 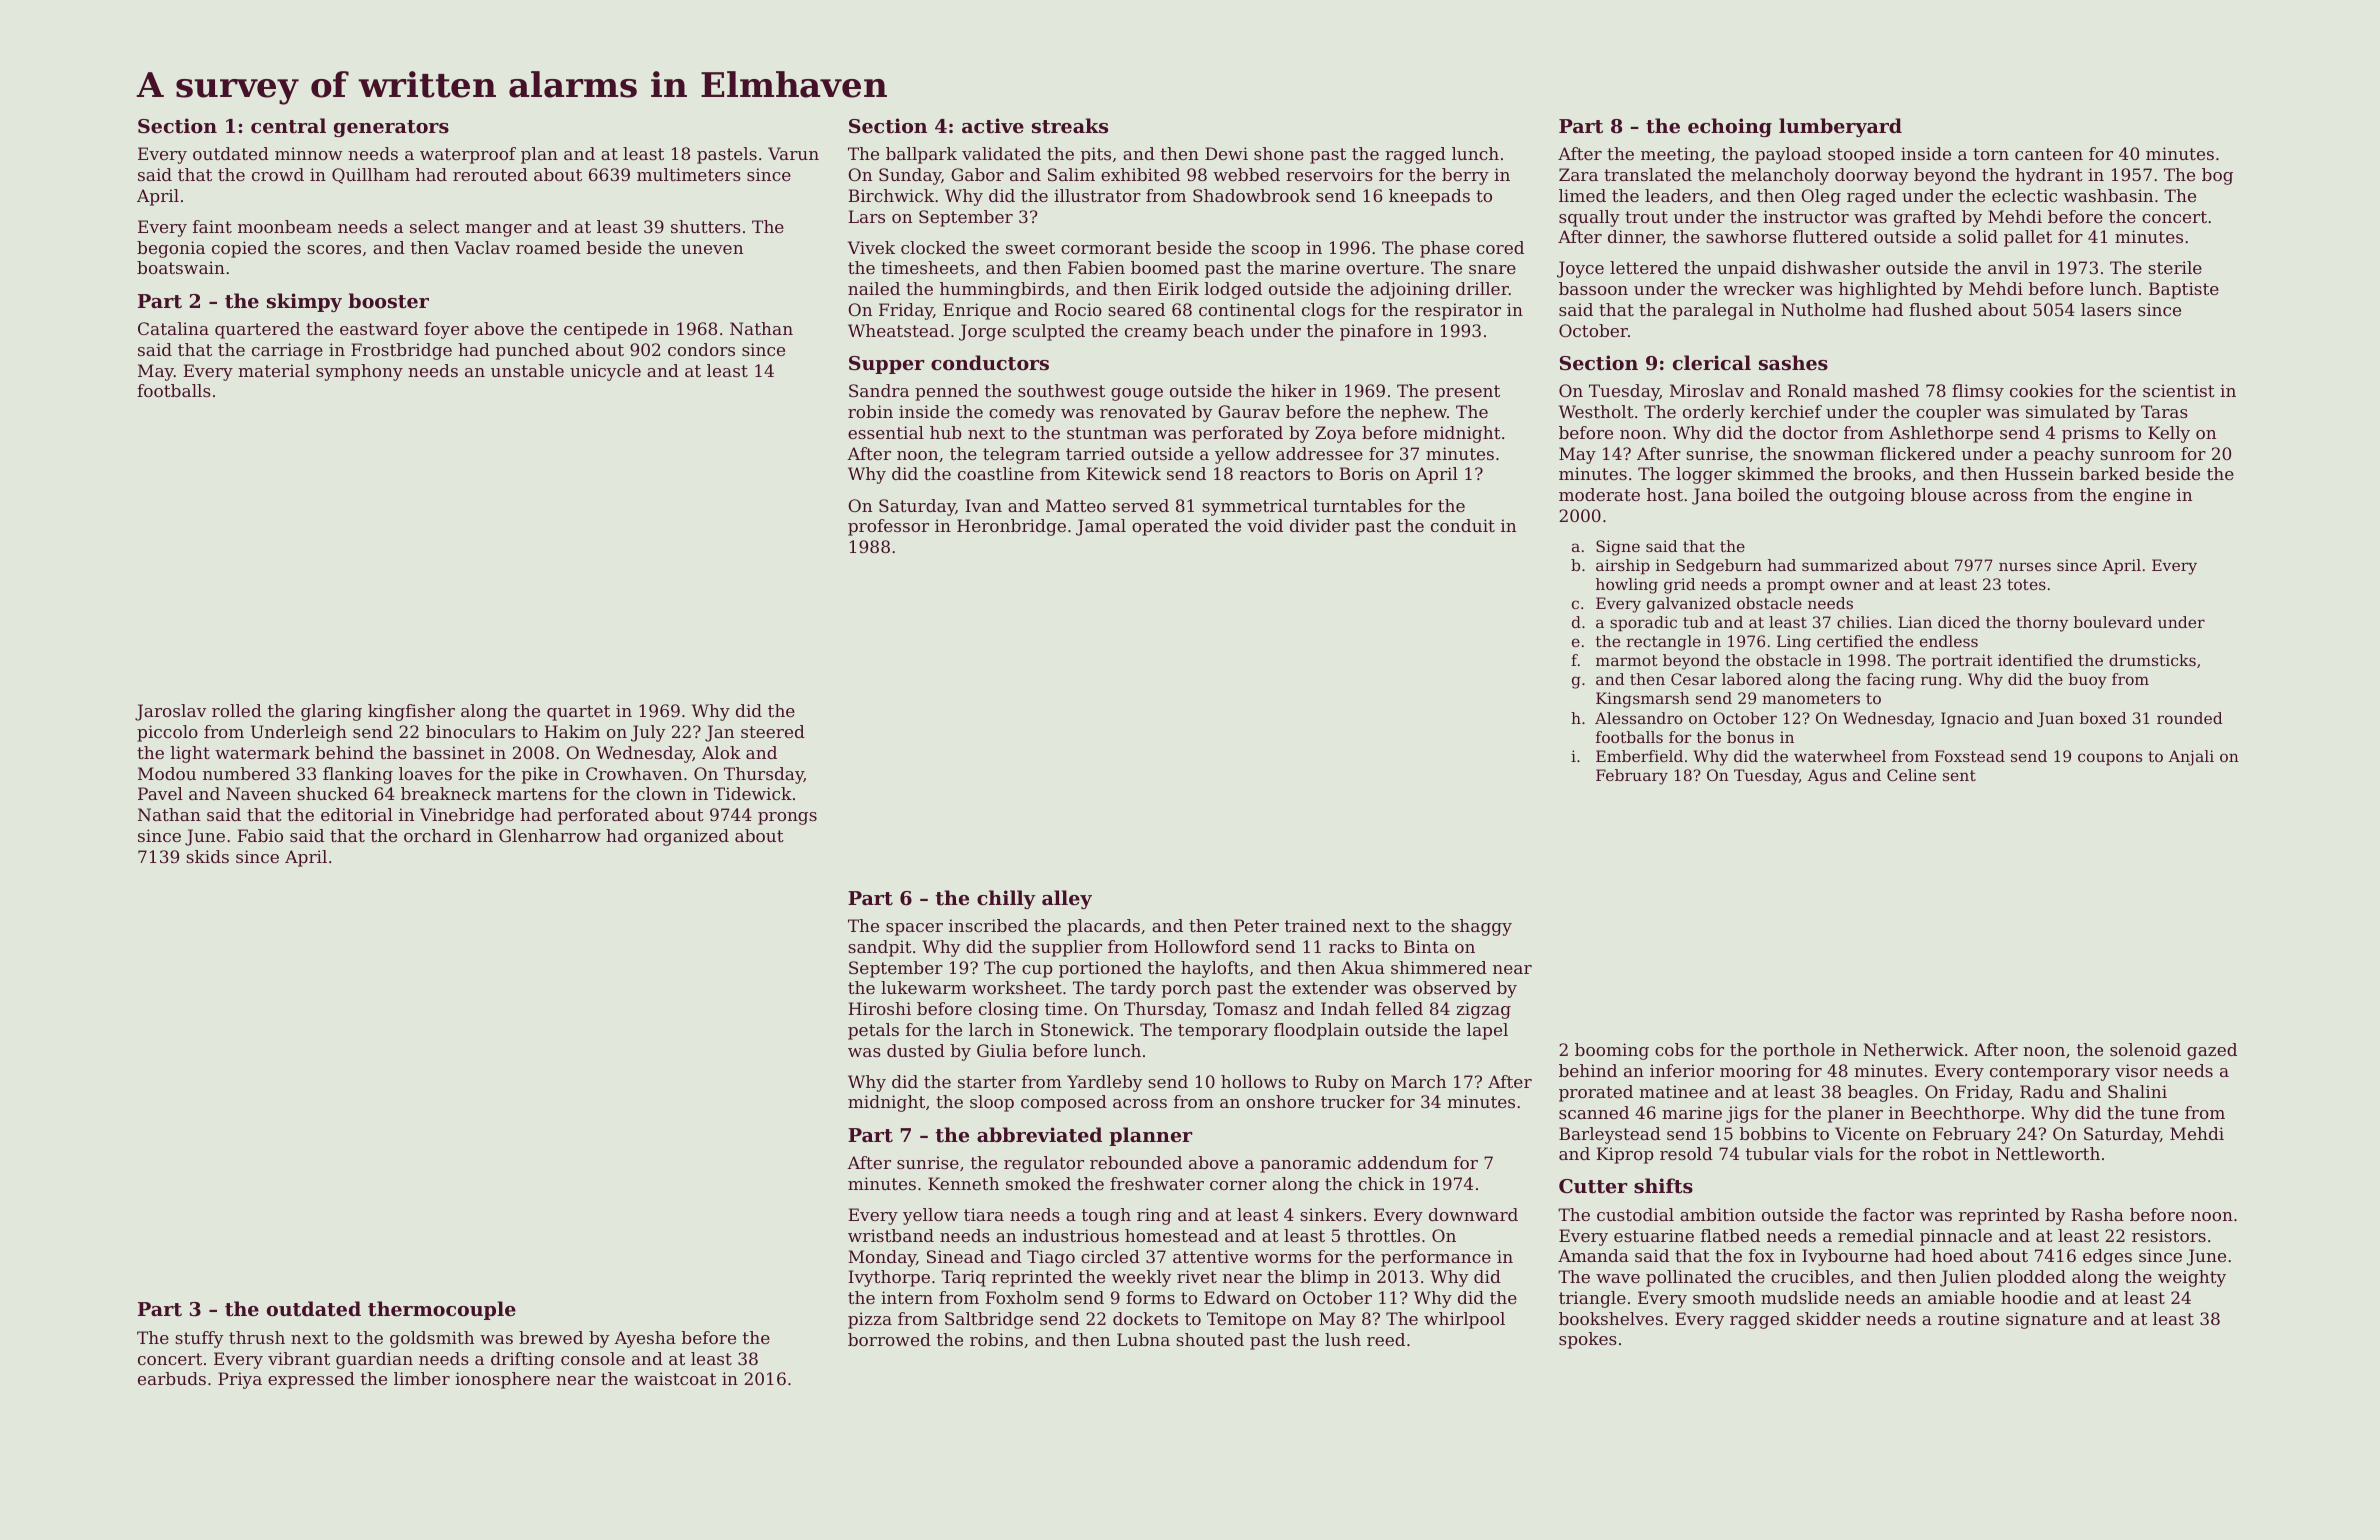 I want to click on Glenharrow, so click(x=550, y=835).
